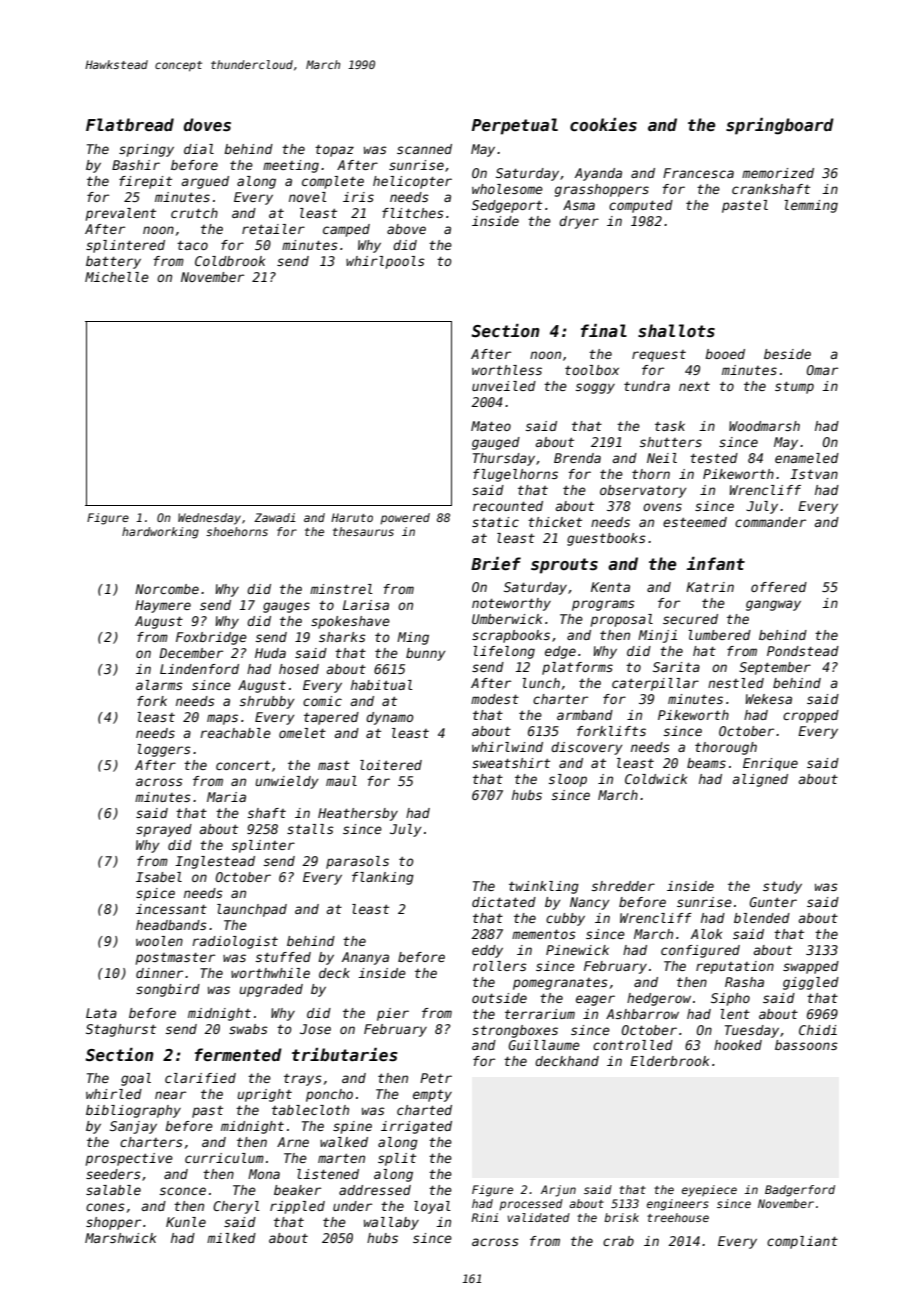  Describe the element at coordinates (507, 747) in the screenshot. I see `whirlwind` at that location.
